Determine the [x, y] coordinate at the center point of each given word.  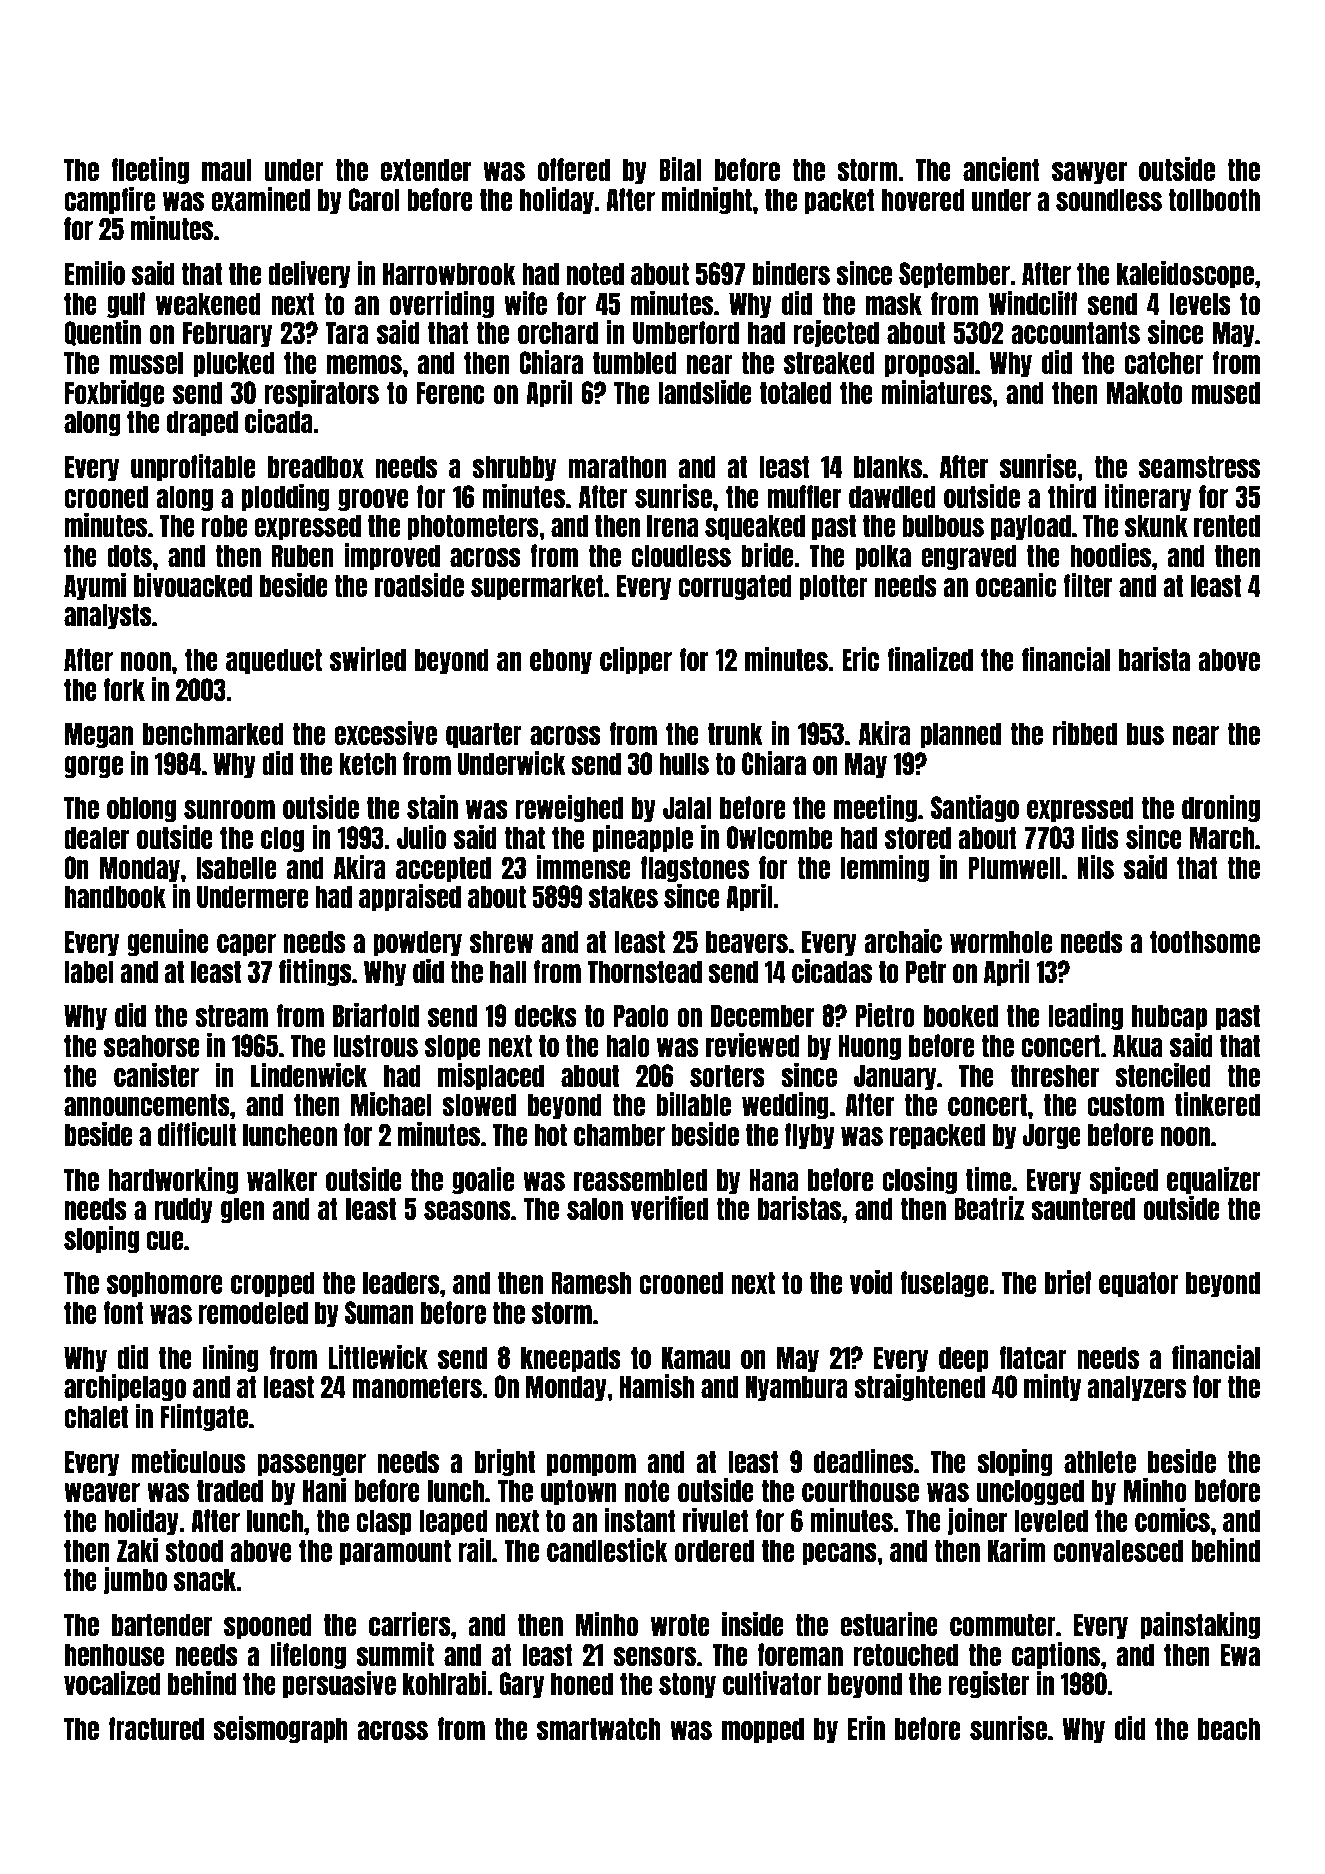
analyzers [1137, 1388]
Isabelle [236, 867]
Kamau [696, 1357]
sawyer [1089, 173]
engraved [969, 557]
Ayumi [95, 586]
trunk [735, 733]
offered [573, 169]
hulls [684, 763]
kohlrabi [445, 1683]
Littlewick [378, 1357]
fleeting [150, 170]
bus [1145, 733]
